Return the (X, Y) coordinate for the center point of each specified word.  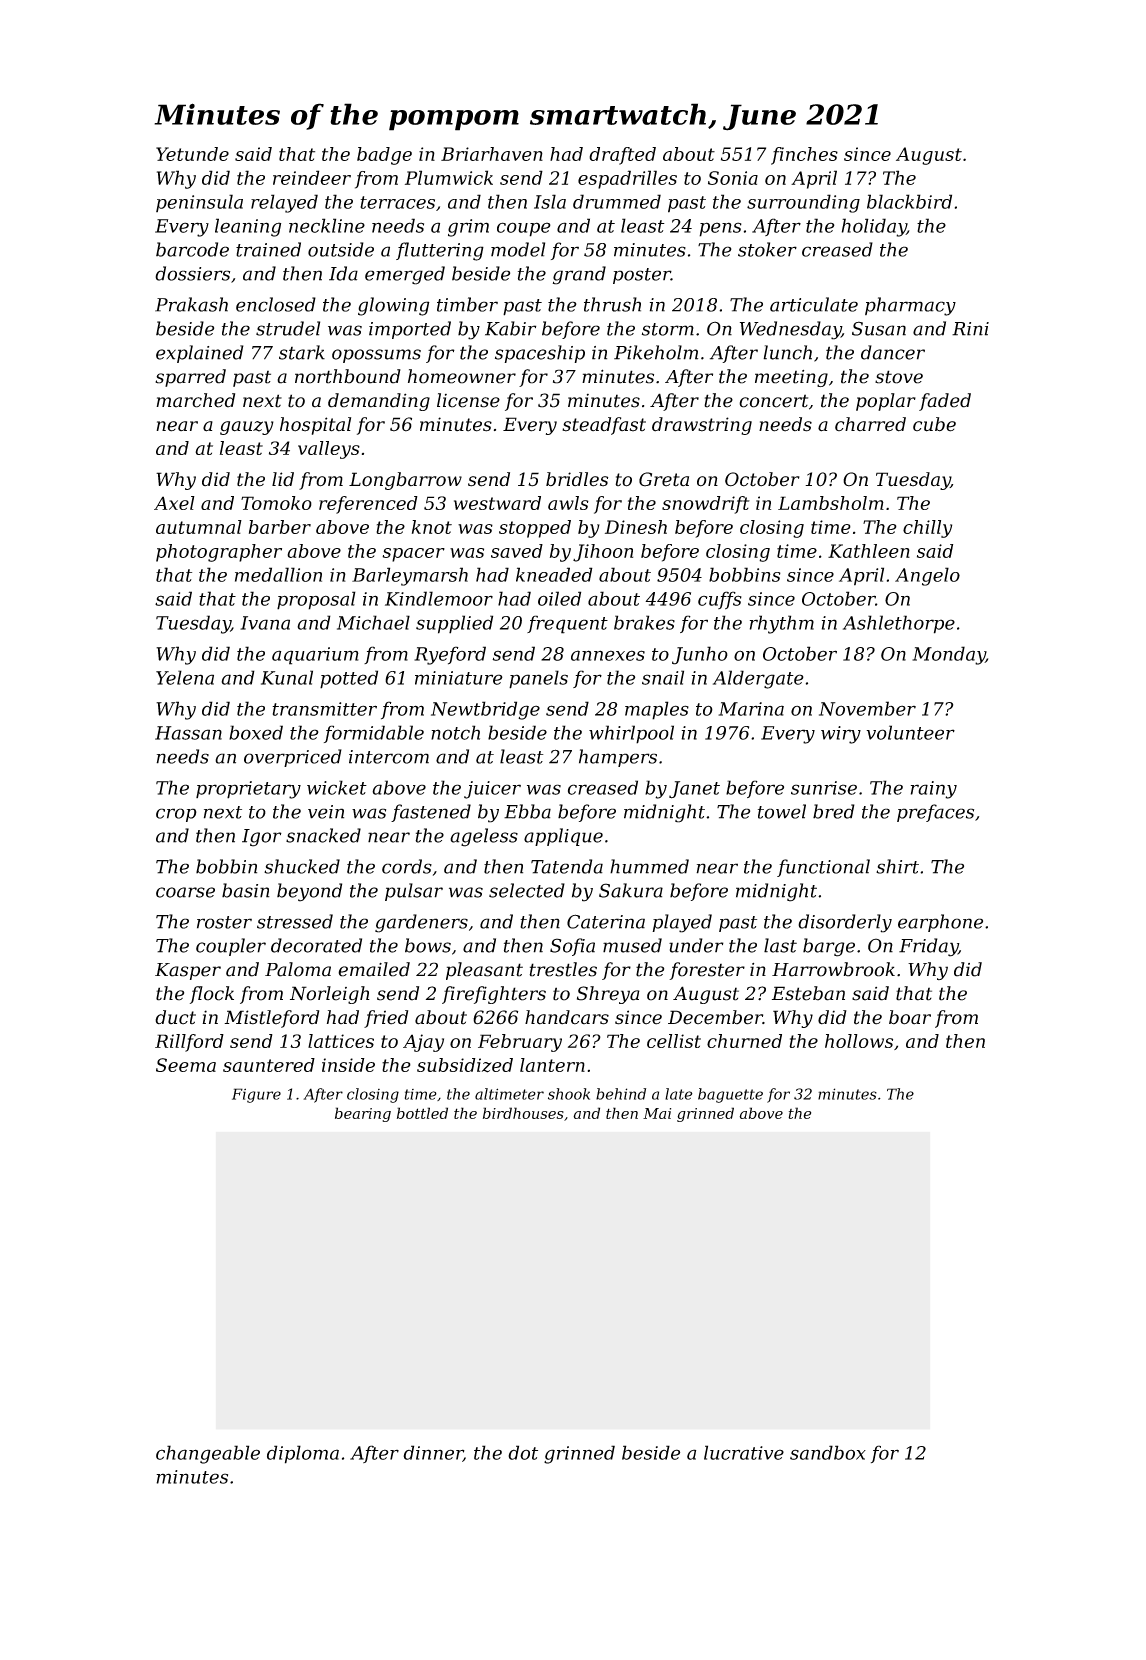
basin (246, 890)
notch (455, 732)
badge (384, 156)
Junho (700, 655)
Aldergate (758, 679)
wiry (841, 735)
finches (804, 156)
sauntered (269, 1065)
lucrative (744, 1452)
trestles (563, 969)
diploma (303, 1454)
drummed (617, 201)
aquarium (315, 656)
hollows (859, 1041)
